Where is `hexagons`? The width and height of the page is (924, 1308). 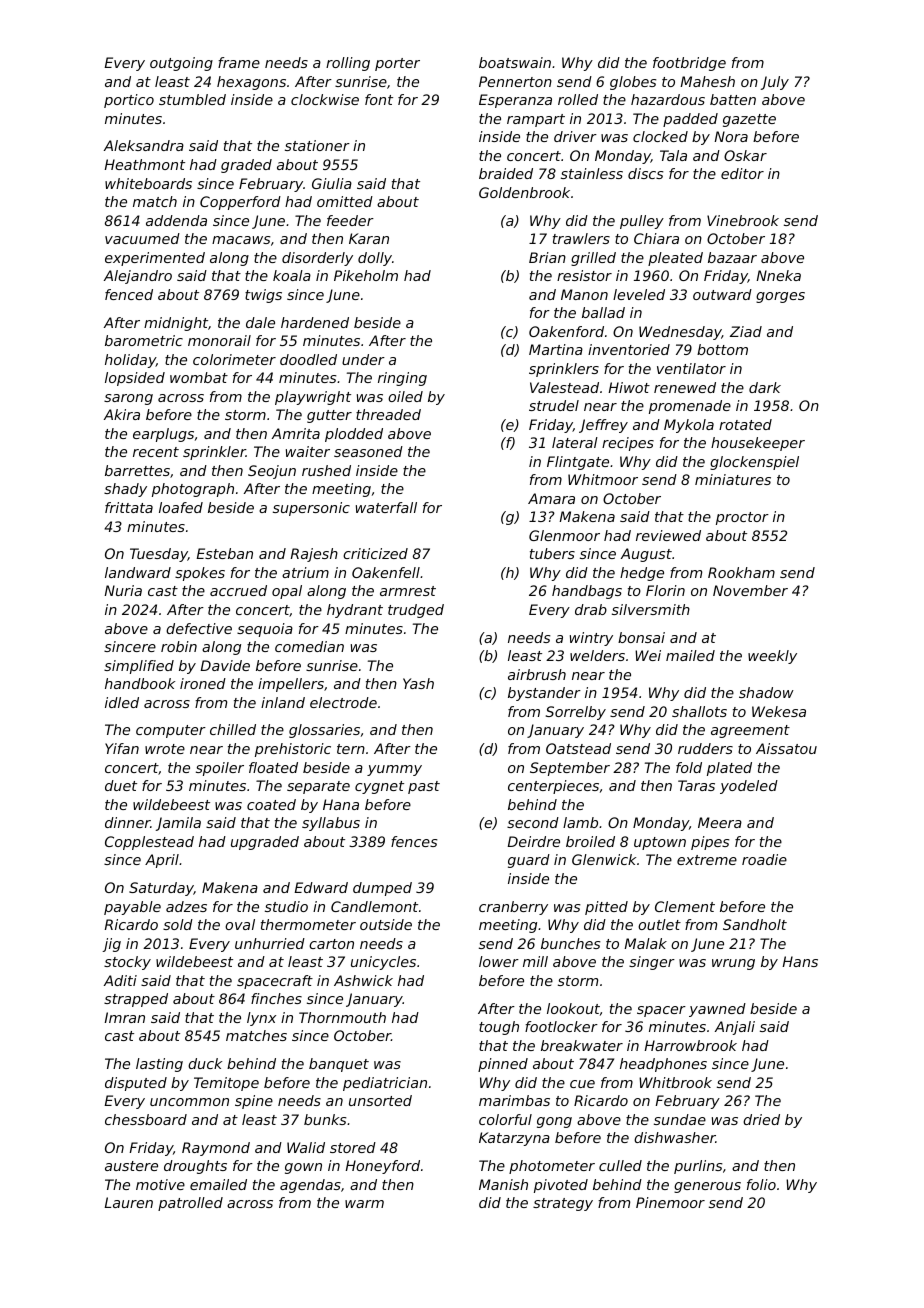 hexagons is located at coordinates (251, 83).
